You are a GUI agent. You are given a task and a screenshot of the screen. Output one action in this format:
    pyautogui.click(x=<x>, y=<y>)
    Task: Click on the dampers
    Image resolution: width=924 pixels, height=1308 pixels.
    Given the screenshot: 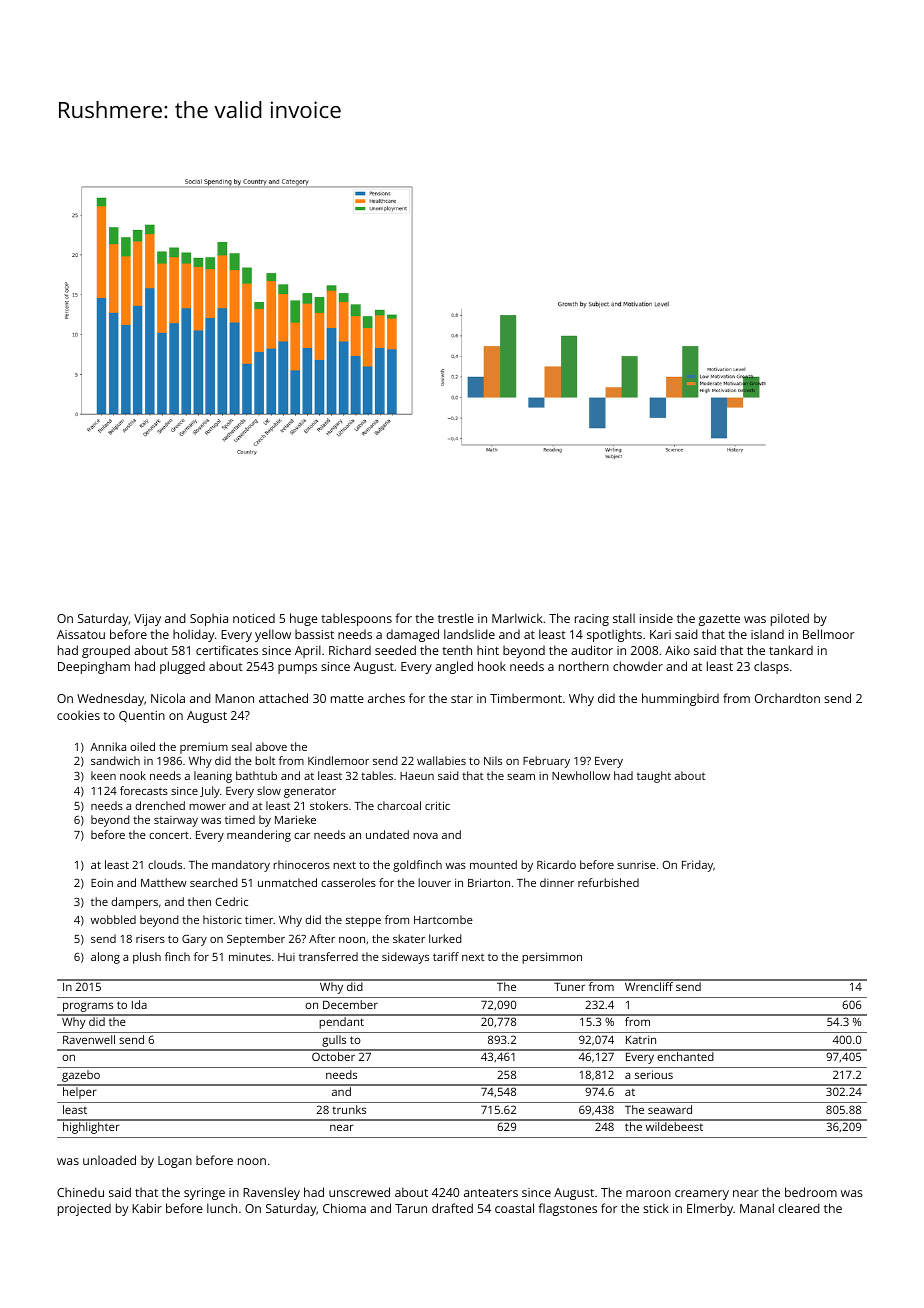 What is the action you would take?
    pyautogui.click(x=134, y=903)
